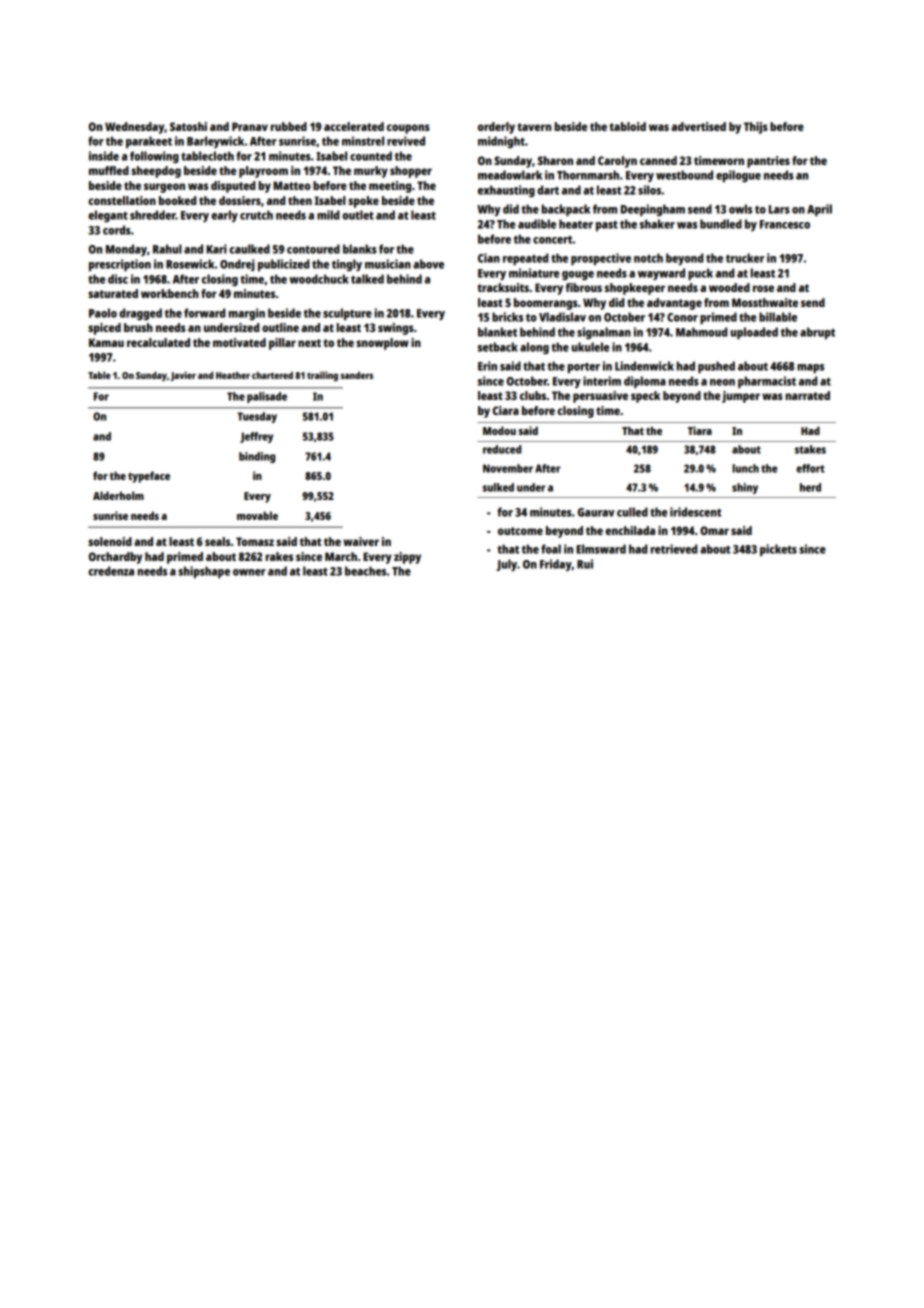 Image resolution: width=924 pixels, height=1308 pixels. I want to click on workbench, so click(170, 293).
